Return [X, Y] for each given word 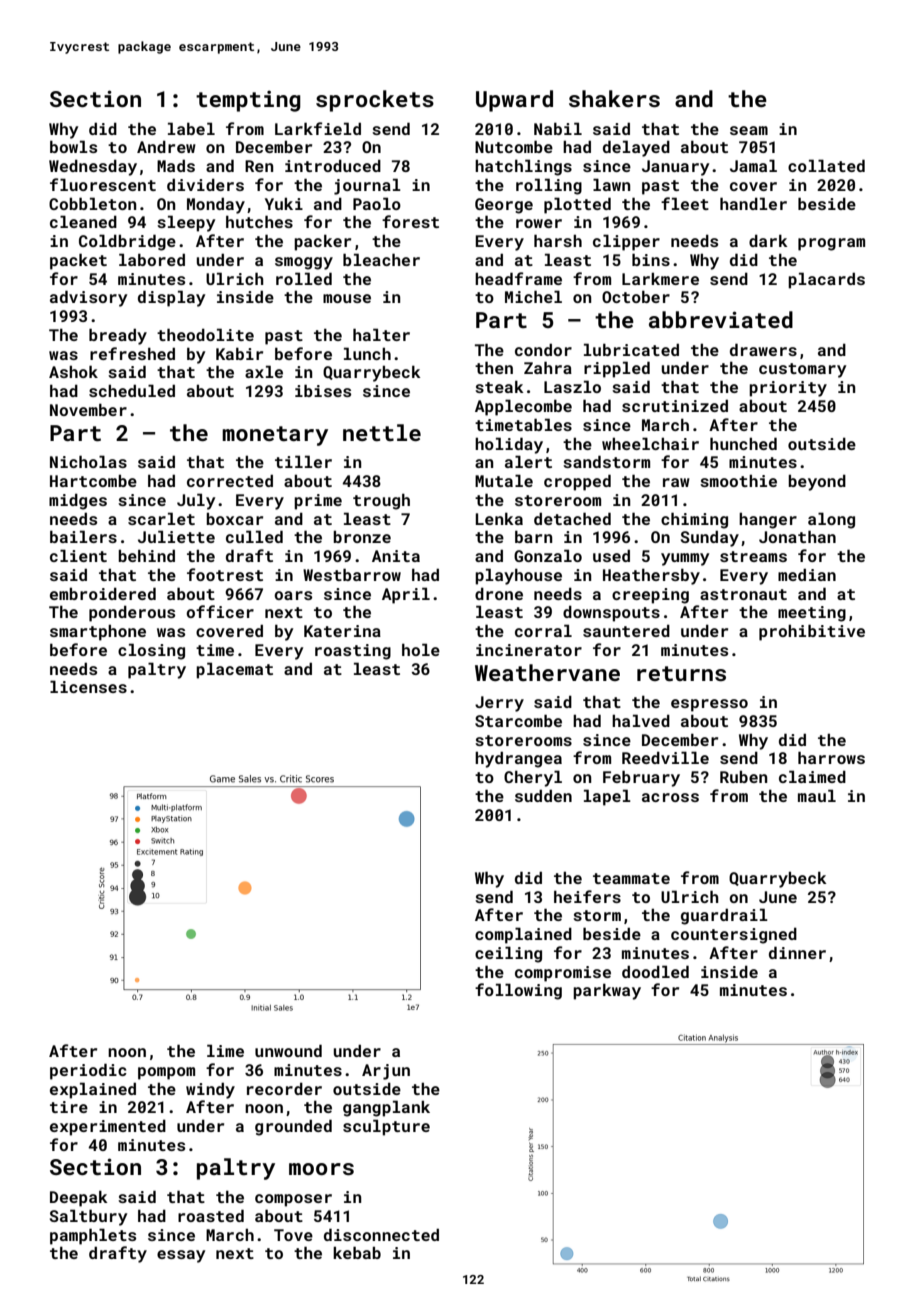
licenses [88, 686]
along [831, 520]
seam [749, 130]
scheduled [132, 390]
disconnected [381, 1234]
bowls [73, 146]
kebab [357, 1252]
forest [410, 221]
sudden [543, 795]
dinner [797, 952]
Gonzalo [548, 555]
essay [181, 1256]
